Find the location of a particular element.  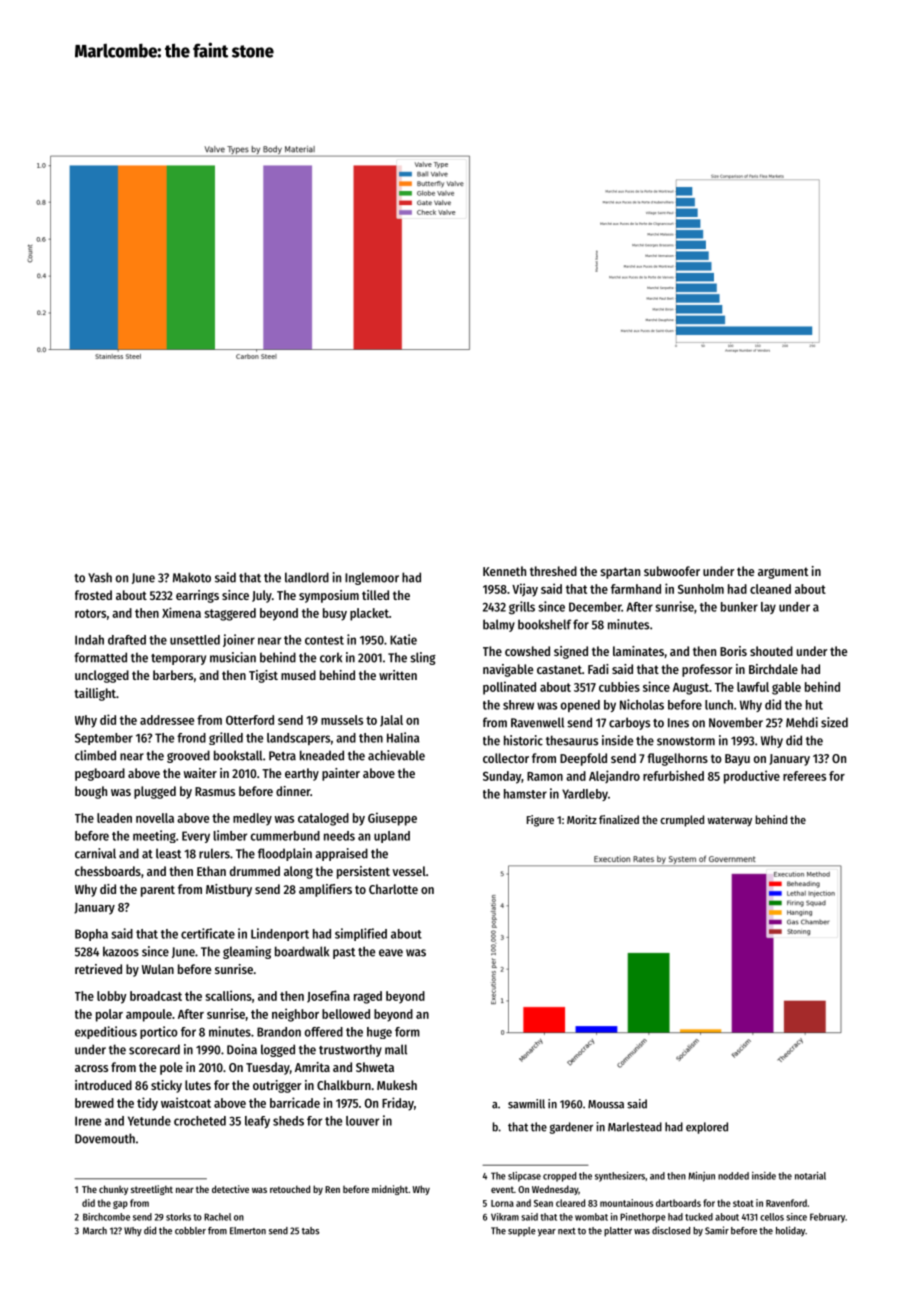

cleaned is located at coordinates (770, 589).
